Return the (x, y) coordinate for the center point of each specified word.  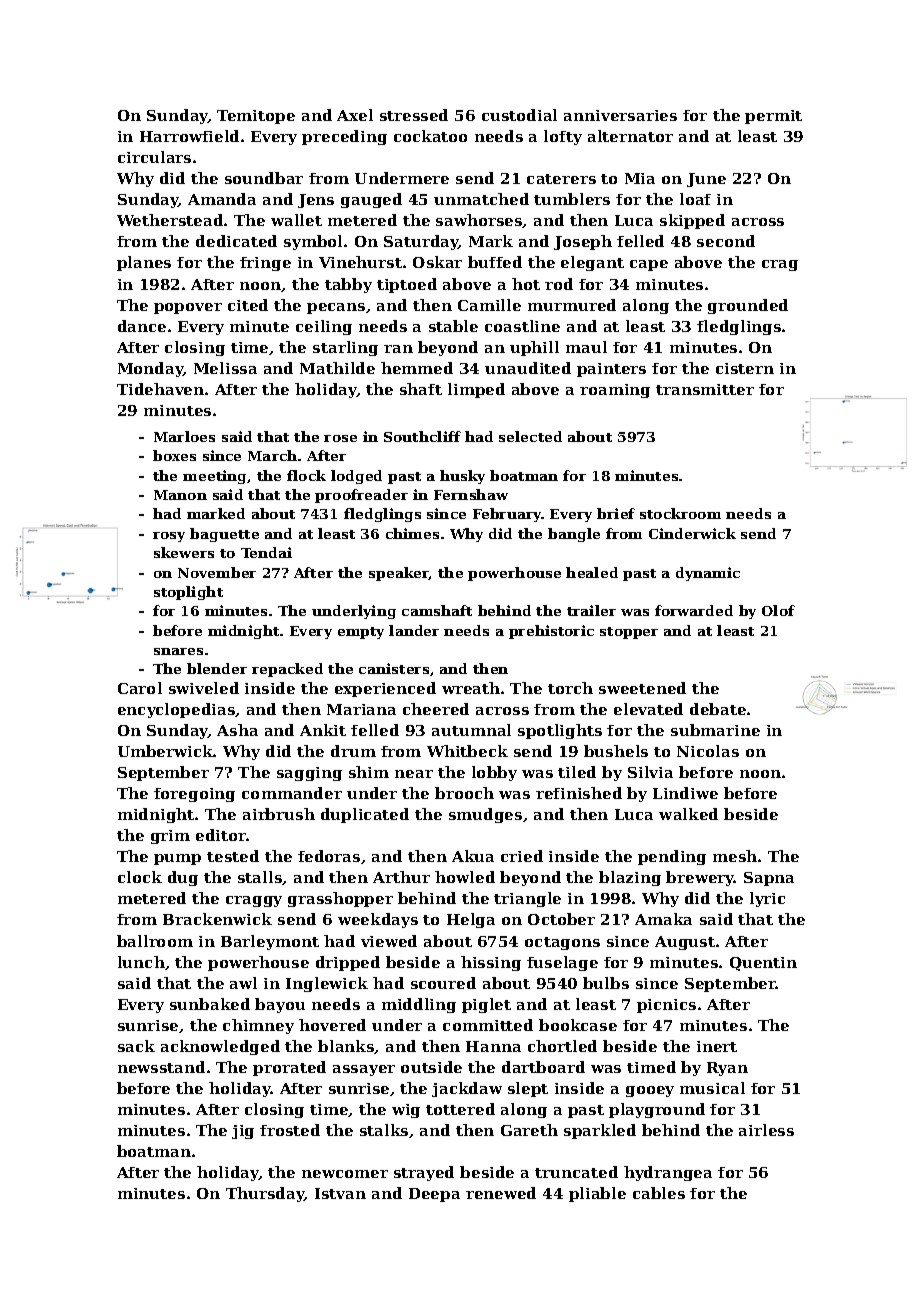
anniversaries (620, 115)
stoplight (188, 593)
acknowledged (220, 1047)
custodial (519, 115)
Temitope (256, 117)
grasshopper (340, 899)
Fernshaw (471, 494)
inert (717, 1046)
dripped (348, 963)
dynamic (708, 574)
